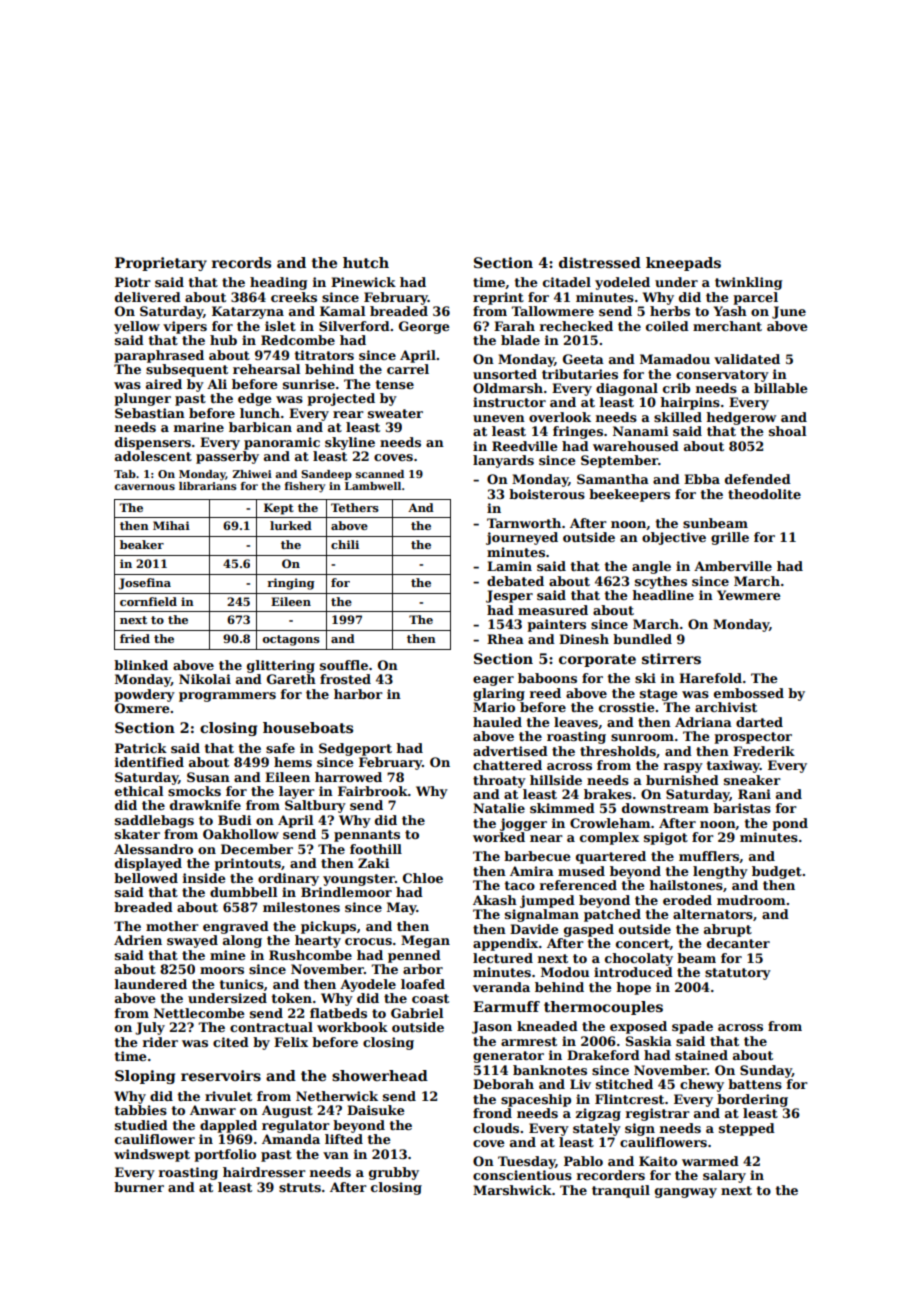  What do you see at coordinates (345, 679) in the document?
I see `frosted` at bounding box center [345, 679].
